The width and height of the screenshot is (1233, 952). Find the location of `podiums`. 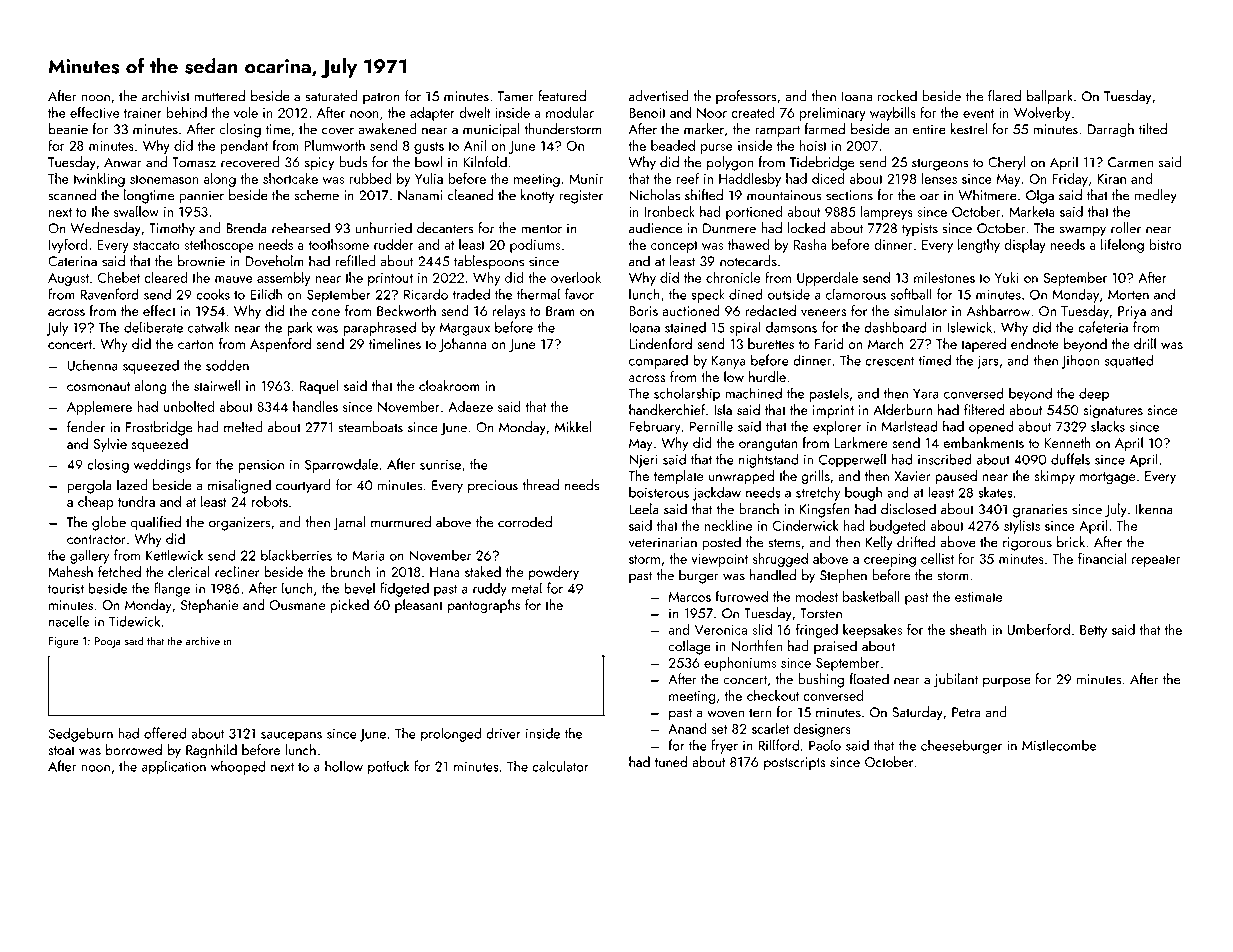

podiums is located at coordinates (535, 246).
